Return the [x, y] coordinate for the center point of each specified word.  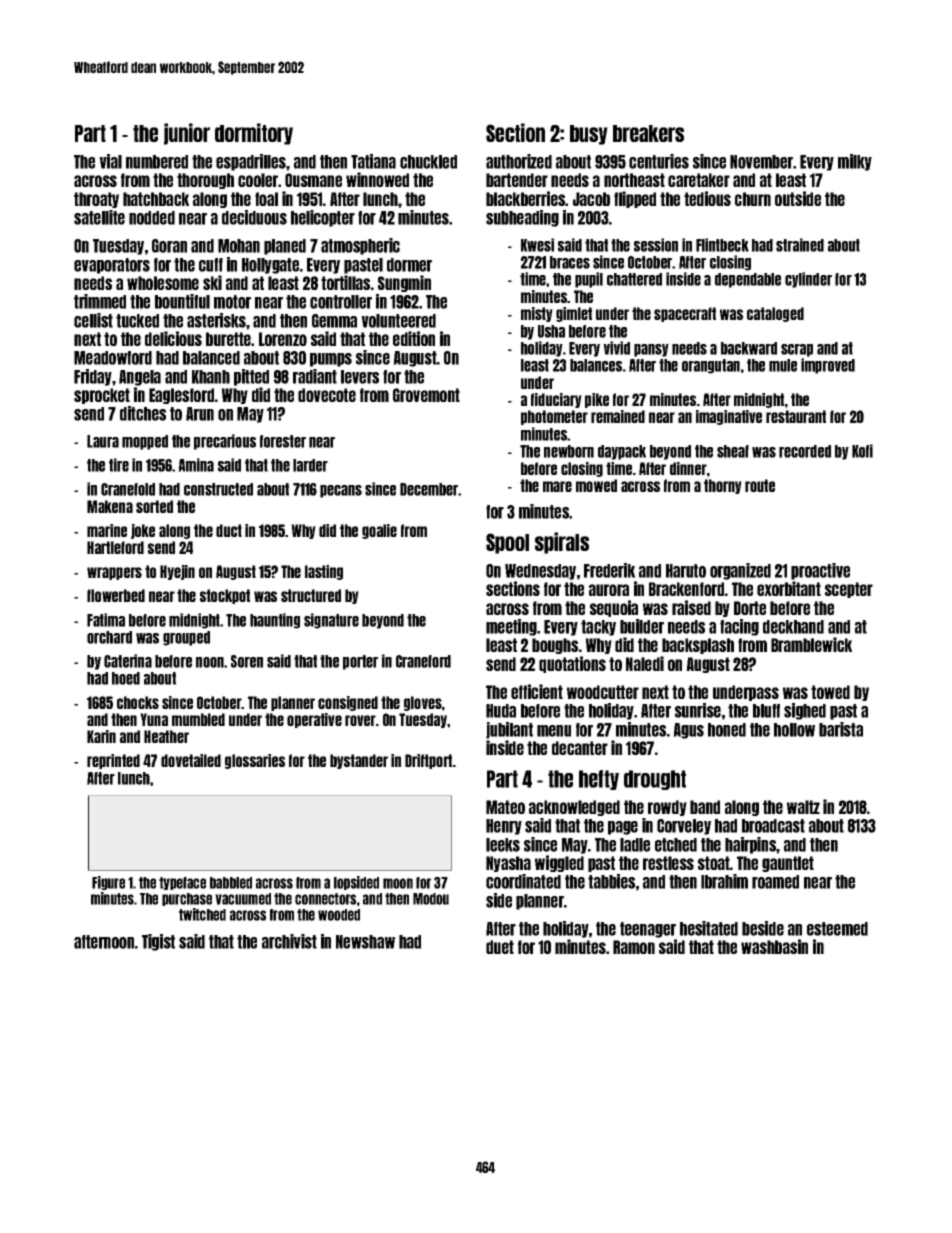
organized [740, 571]
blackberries [526, 198]
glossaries [255, 761]
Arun [200, 414]
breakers [648, 133]
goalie [379, 531]
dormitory [254, 134]
